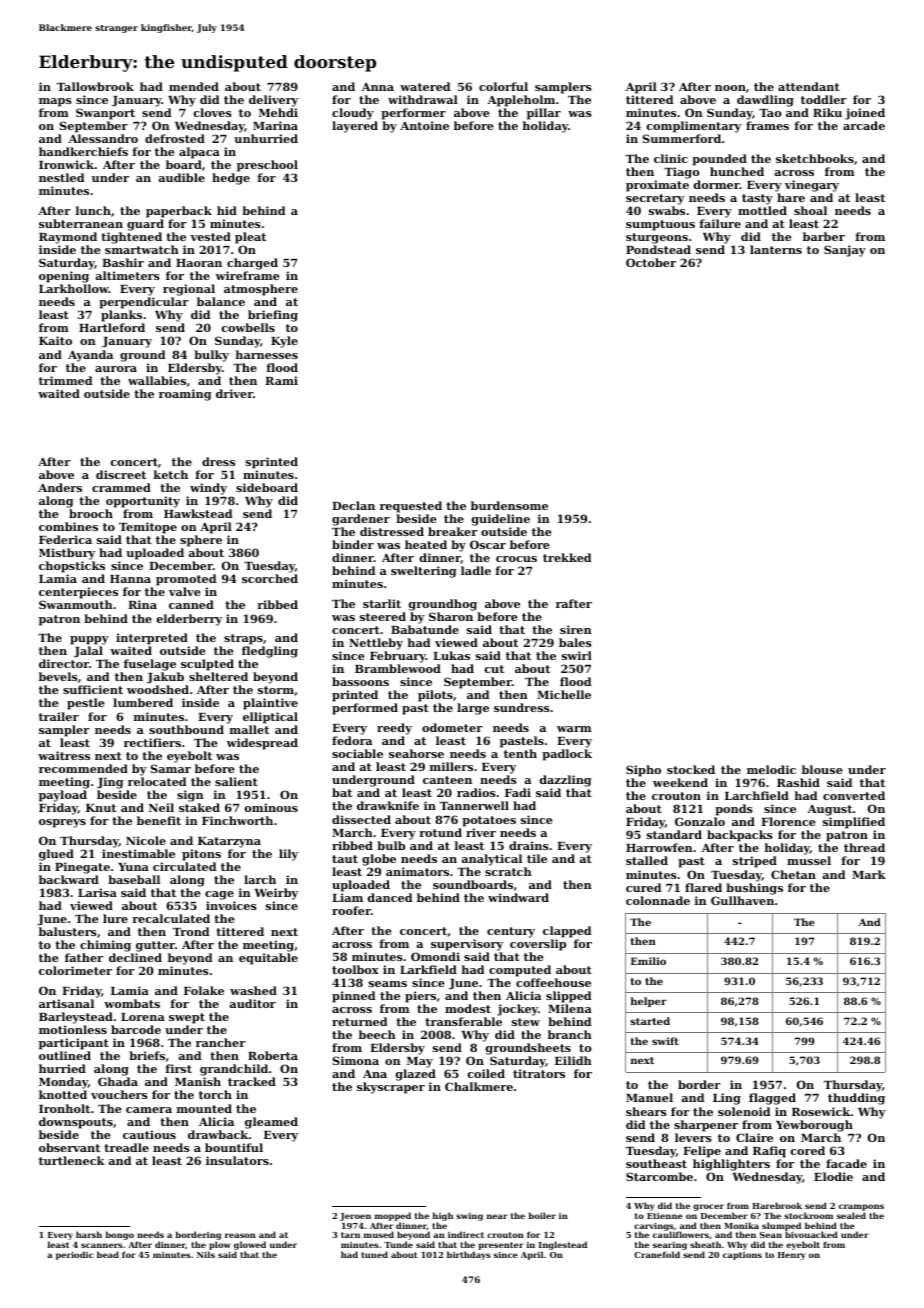 The width and height of the page is (924, 1308). What do you see at coordinates (822, 769) in the page?
I see `blouse` at bounding box center [822, 769].
